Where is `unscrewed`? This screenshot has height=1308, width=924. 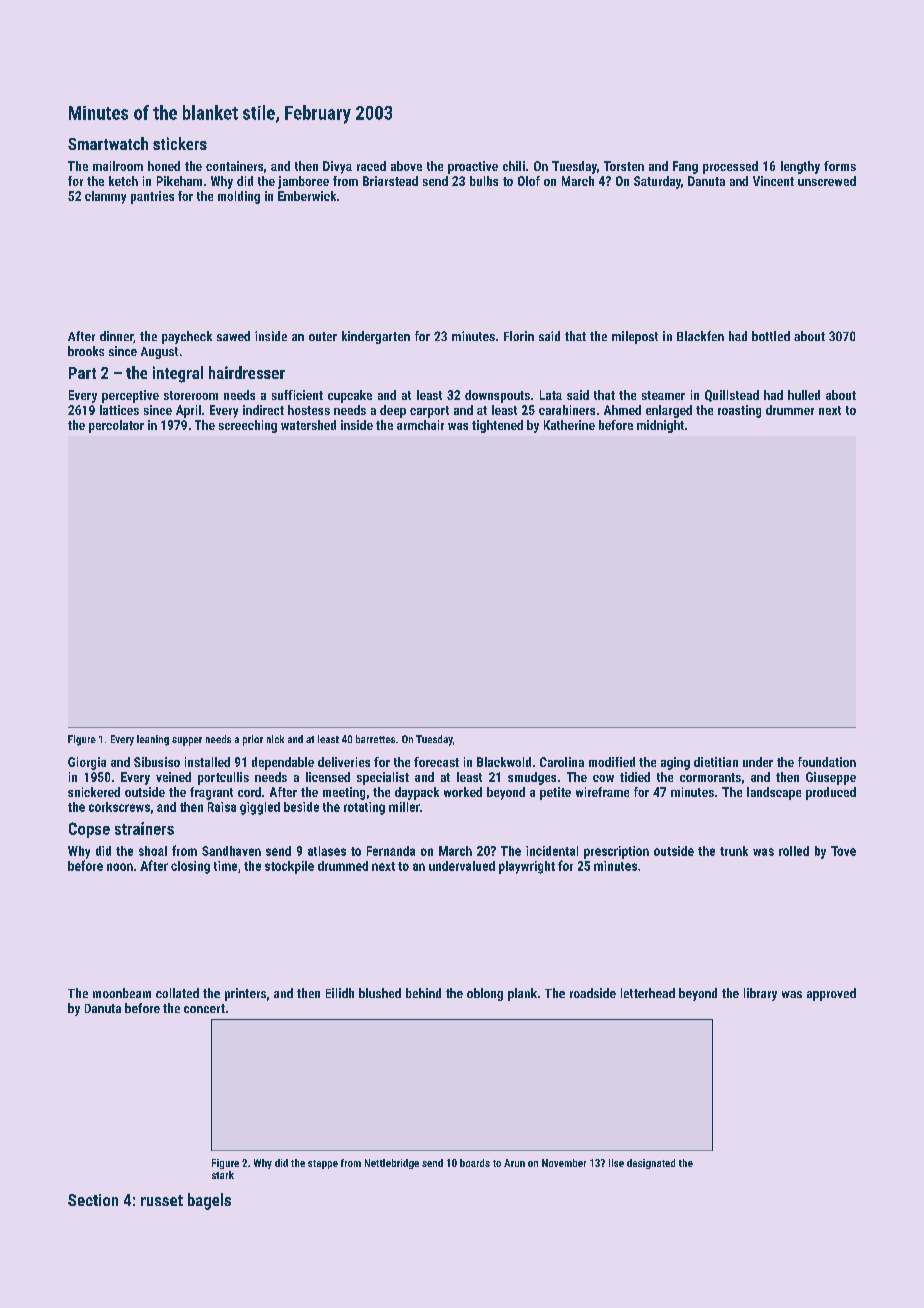
unscrewed is located at coordinates (827, 181).
